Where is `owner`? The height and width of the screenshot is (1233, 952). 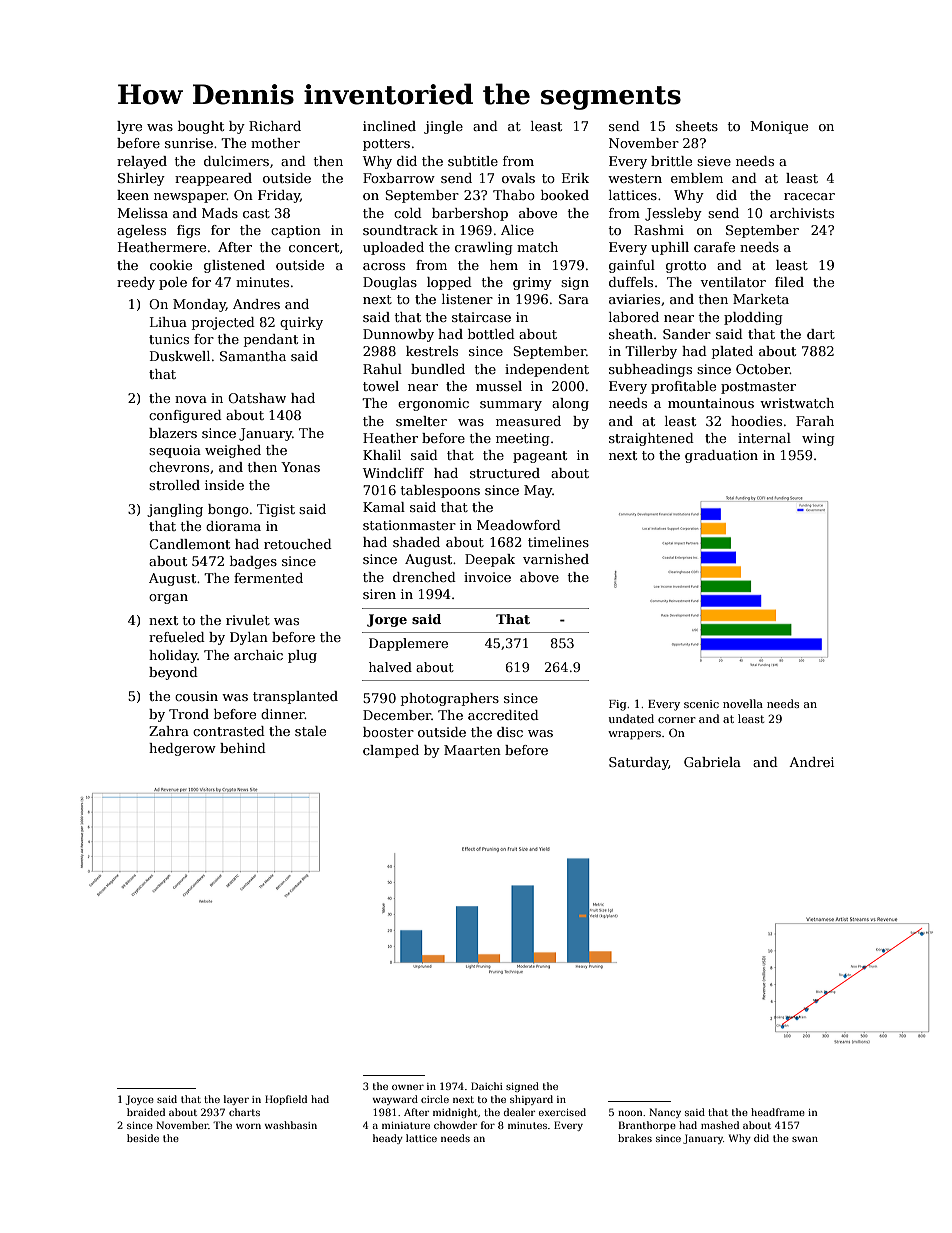 owner is located at coordinates (408, 1087).
